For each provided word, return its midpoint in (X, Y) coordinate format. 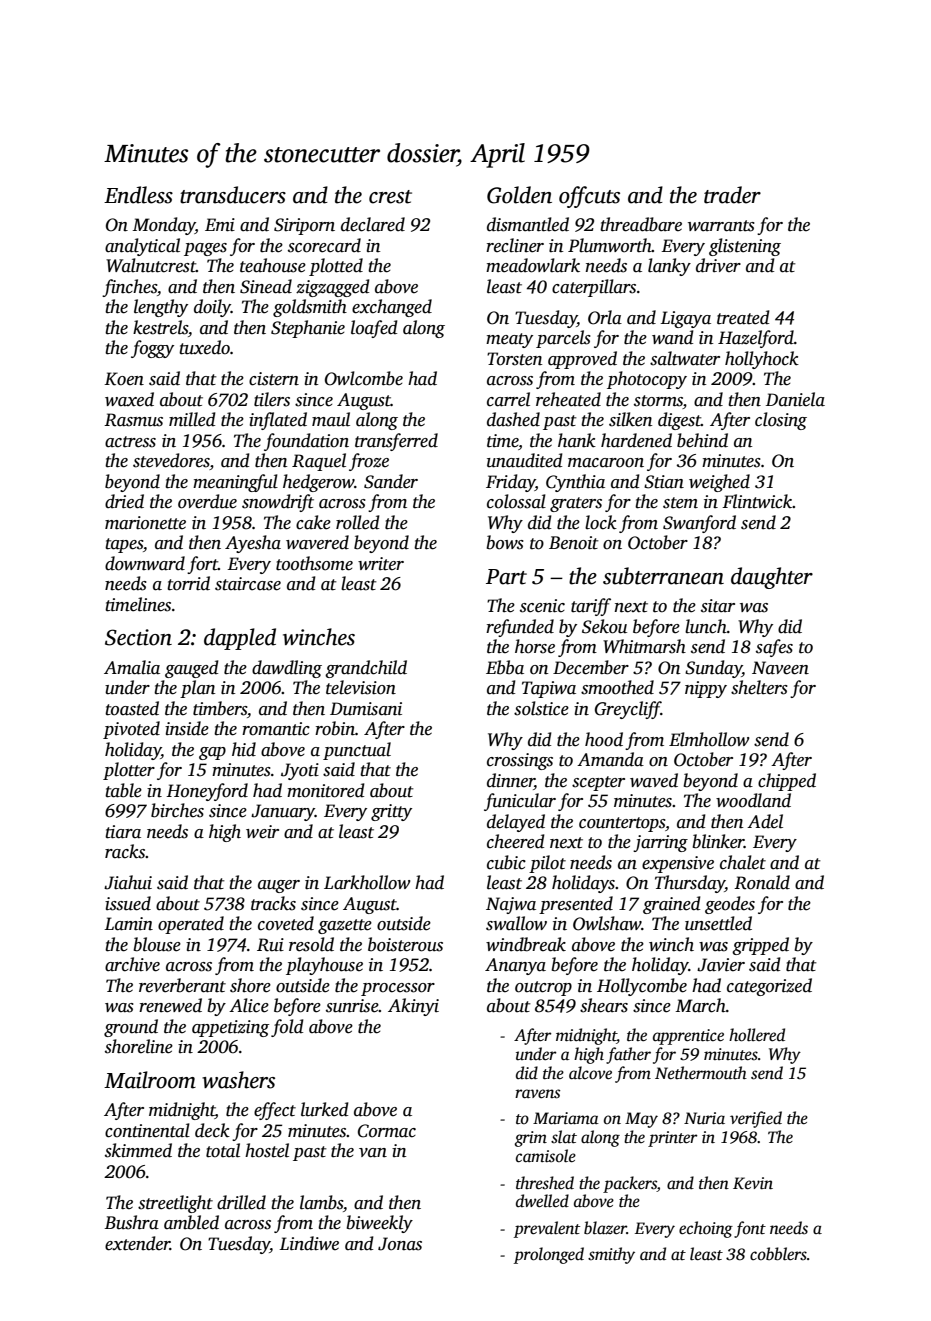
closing (781, 421)
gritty (391, 812)
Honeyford (207, 792)
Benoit (574, 543)
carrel (508, 399)
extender (137, 1243)
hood (604, 739)
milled (192, 419)
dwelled (542, 1201)
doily (212, 308)
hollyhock (762, 360)
